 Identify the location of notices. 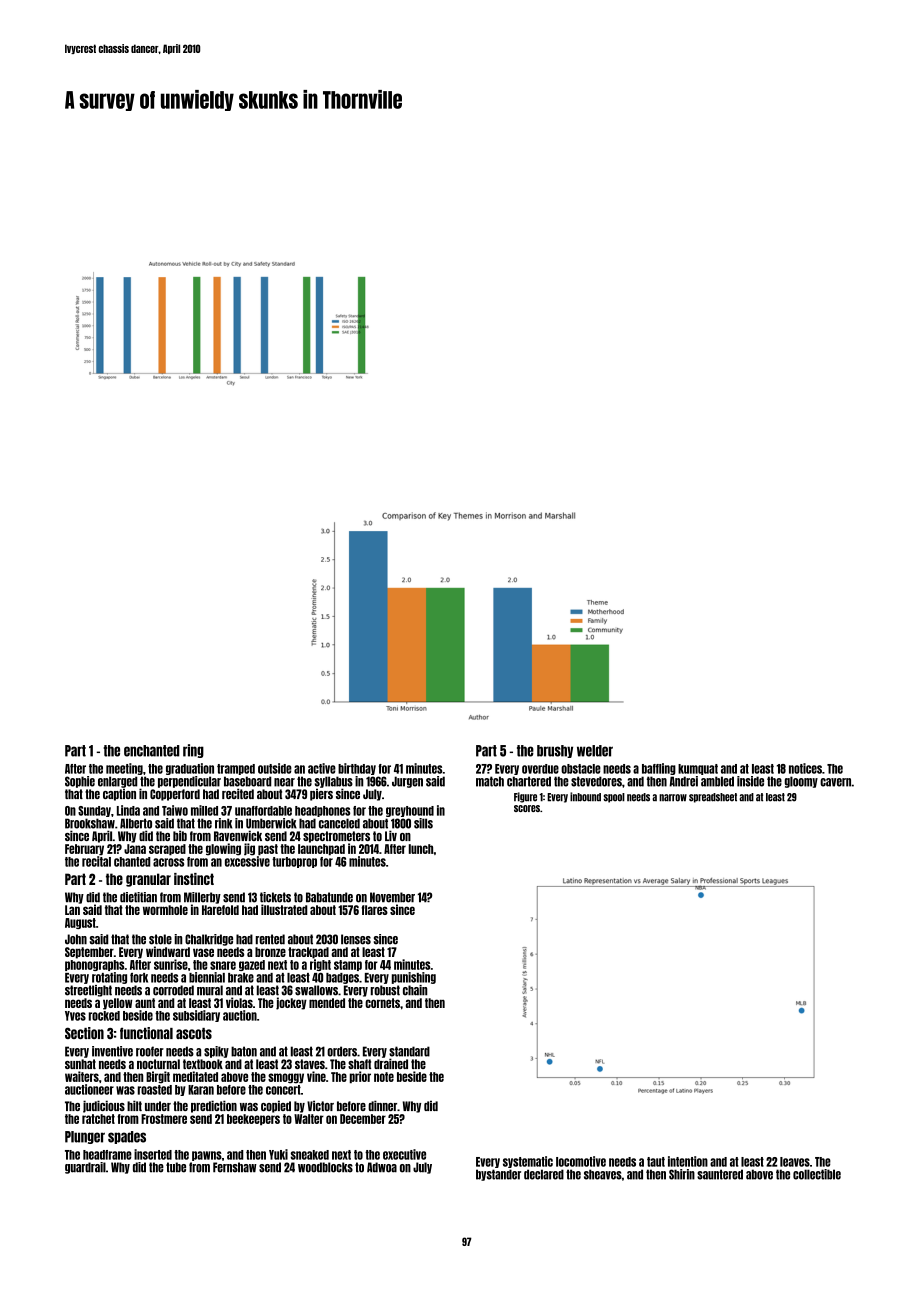
(805, 768).
